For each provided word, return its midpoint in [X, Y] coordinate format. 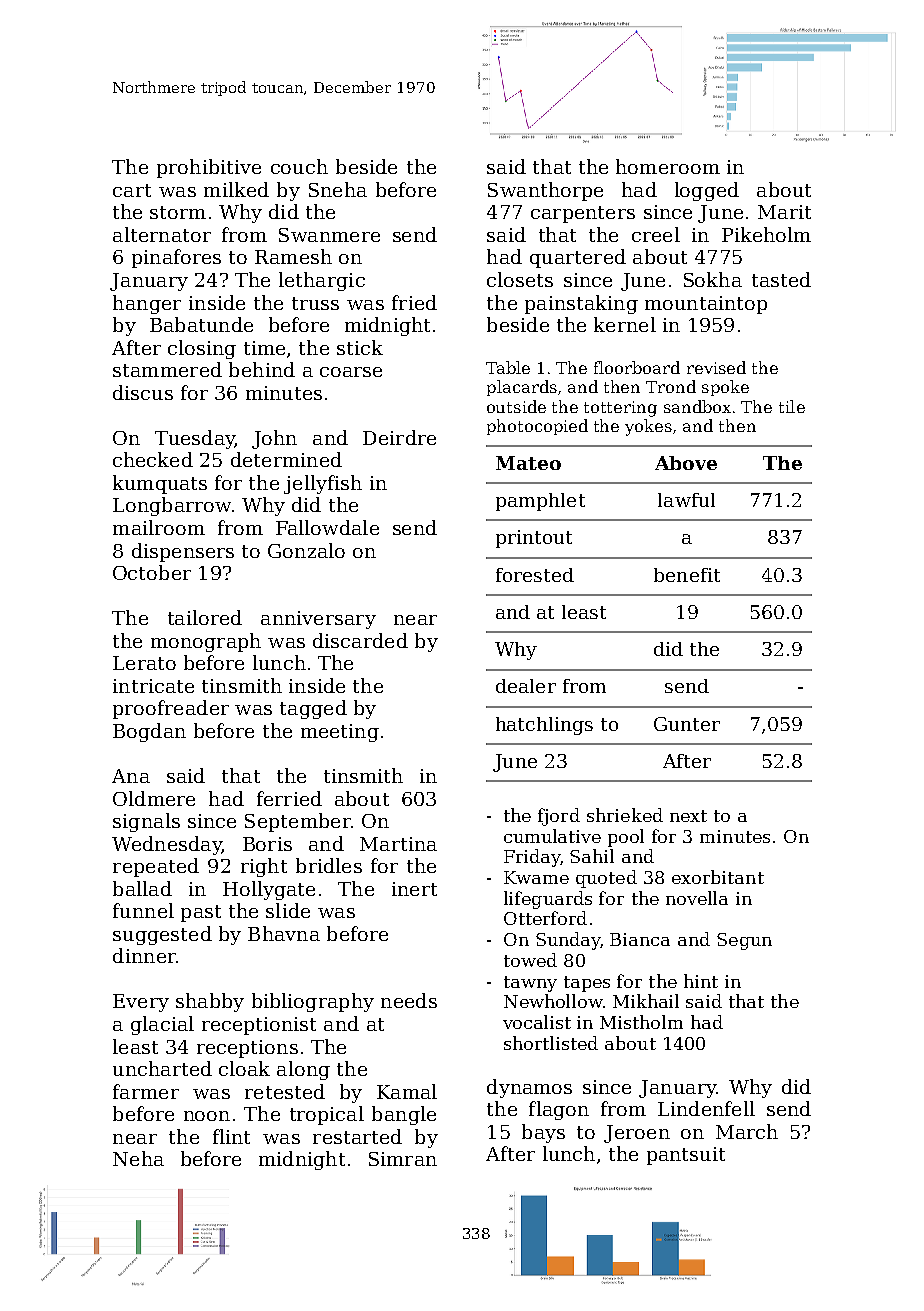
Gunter [687, 724]
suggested [162, 935]
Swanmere [329, 235]
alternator [162, 234]
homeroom [668, 166]
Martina [398, 844]
